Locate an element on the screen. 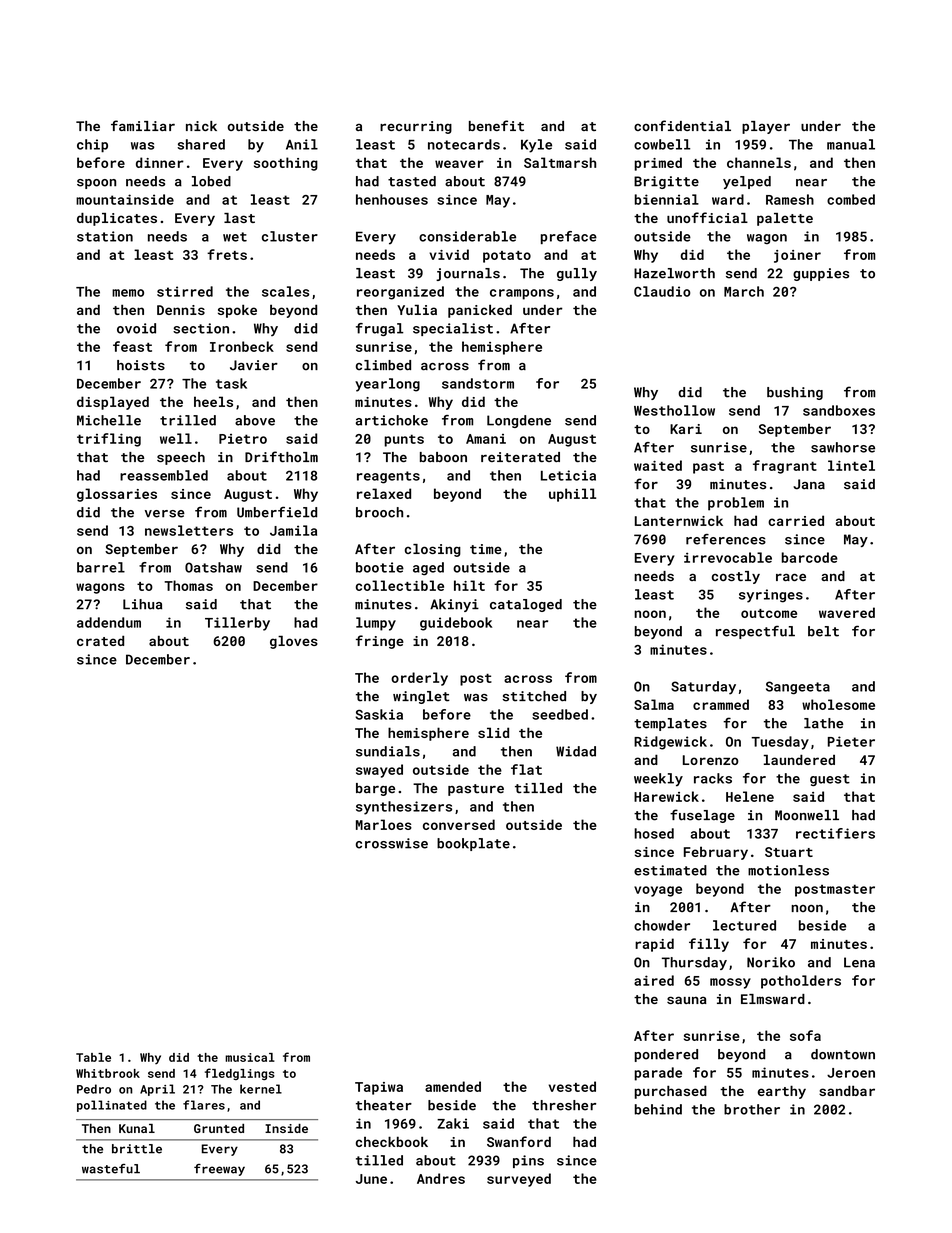 This screenshot has height=1233, width=952. sandboxes is located at coordinates (839, 410).
